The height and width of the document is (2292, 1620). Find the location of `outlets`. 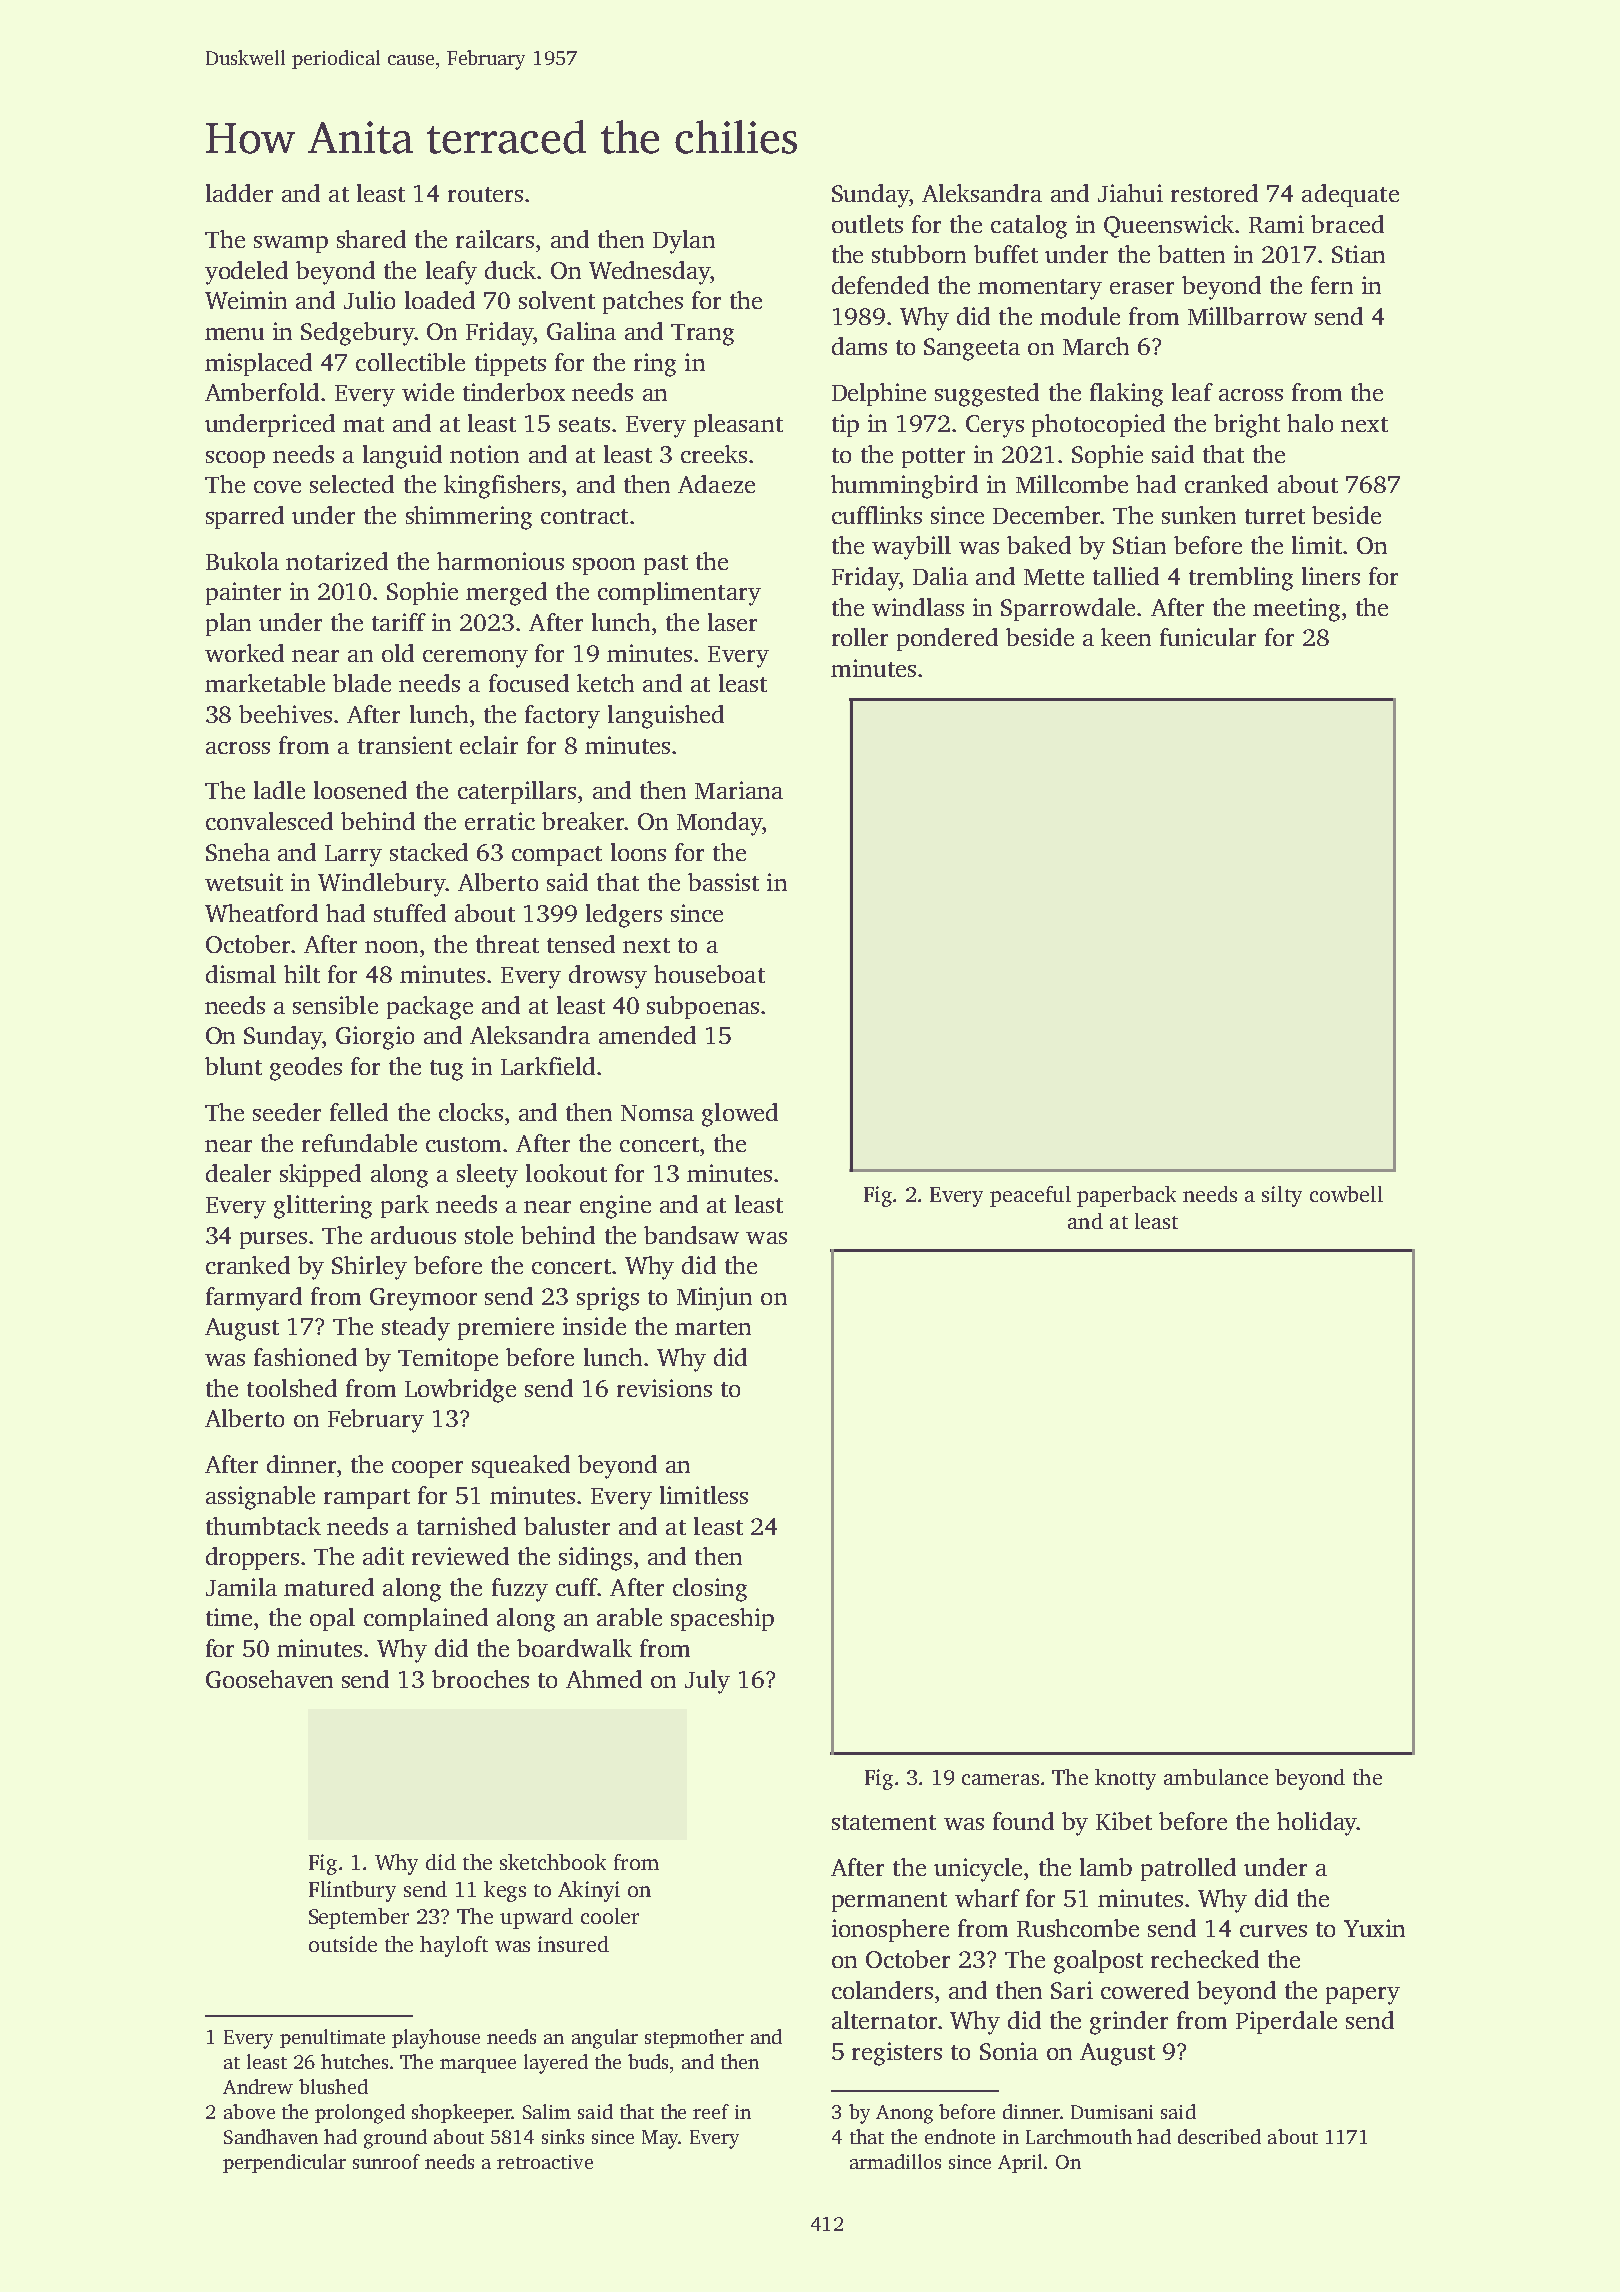

outlets is located at coordinates (867, 224).
